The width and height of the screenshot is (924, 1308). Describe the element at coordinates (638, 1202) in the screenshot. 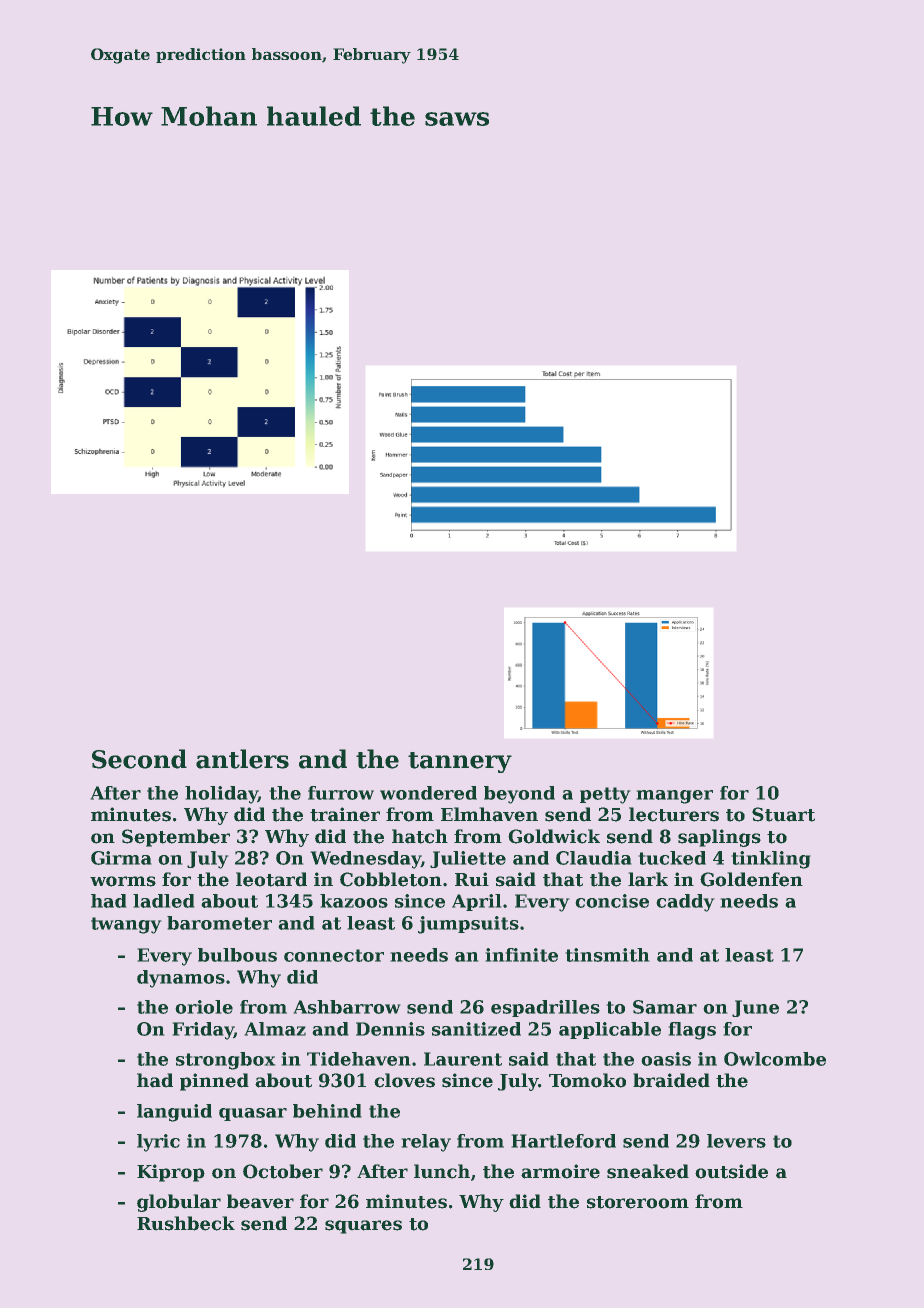

I see `storeroom` at that location.
